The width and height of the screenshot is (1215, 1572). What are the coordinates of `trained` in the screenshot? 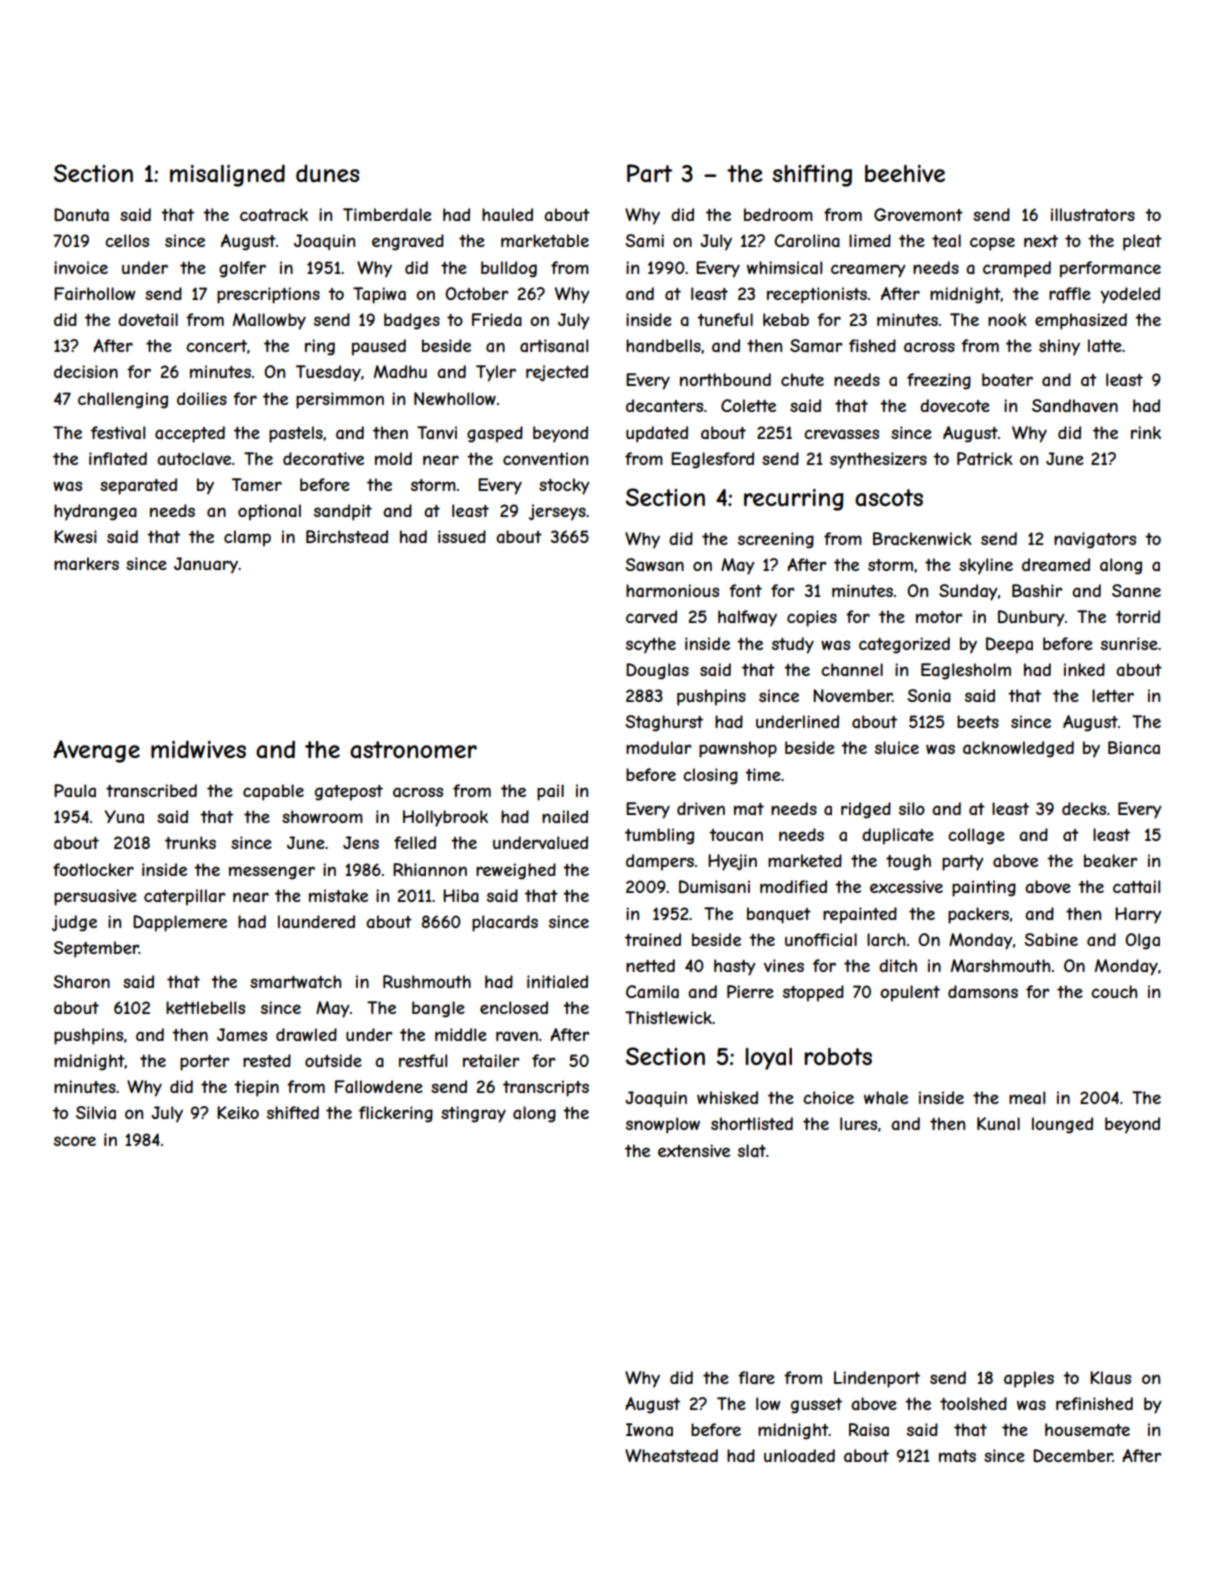 It's located at (653, 939).
